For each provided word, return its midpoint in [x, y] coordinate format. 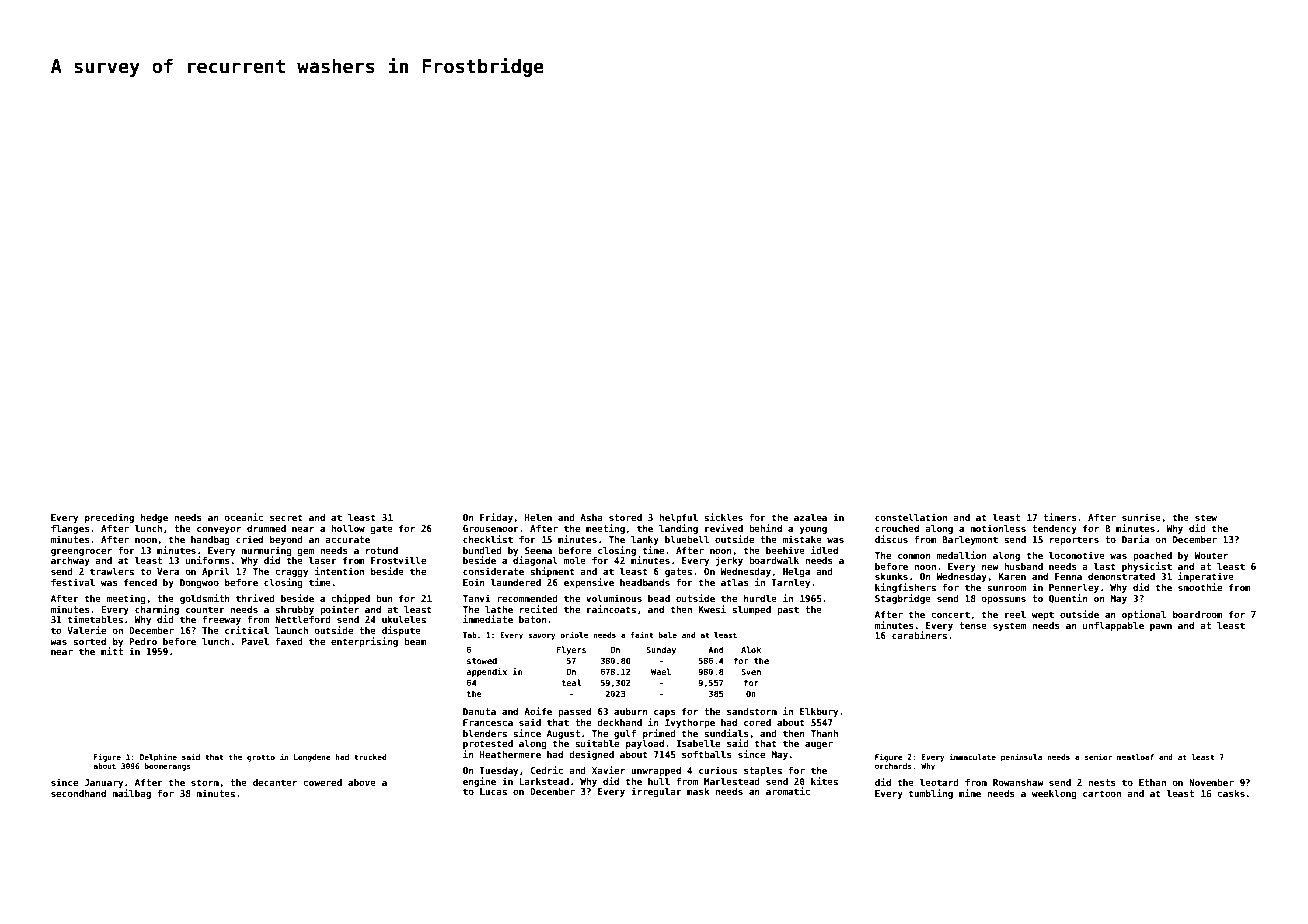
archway [70, 561]
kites [824, 781]
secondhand [78, 793]
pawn [1161, 627]
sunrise [1141, 517]
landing [678, 529]
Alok [751, 649]
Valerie [86, 630]
